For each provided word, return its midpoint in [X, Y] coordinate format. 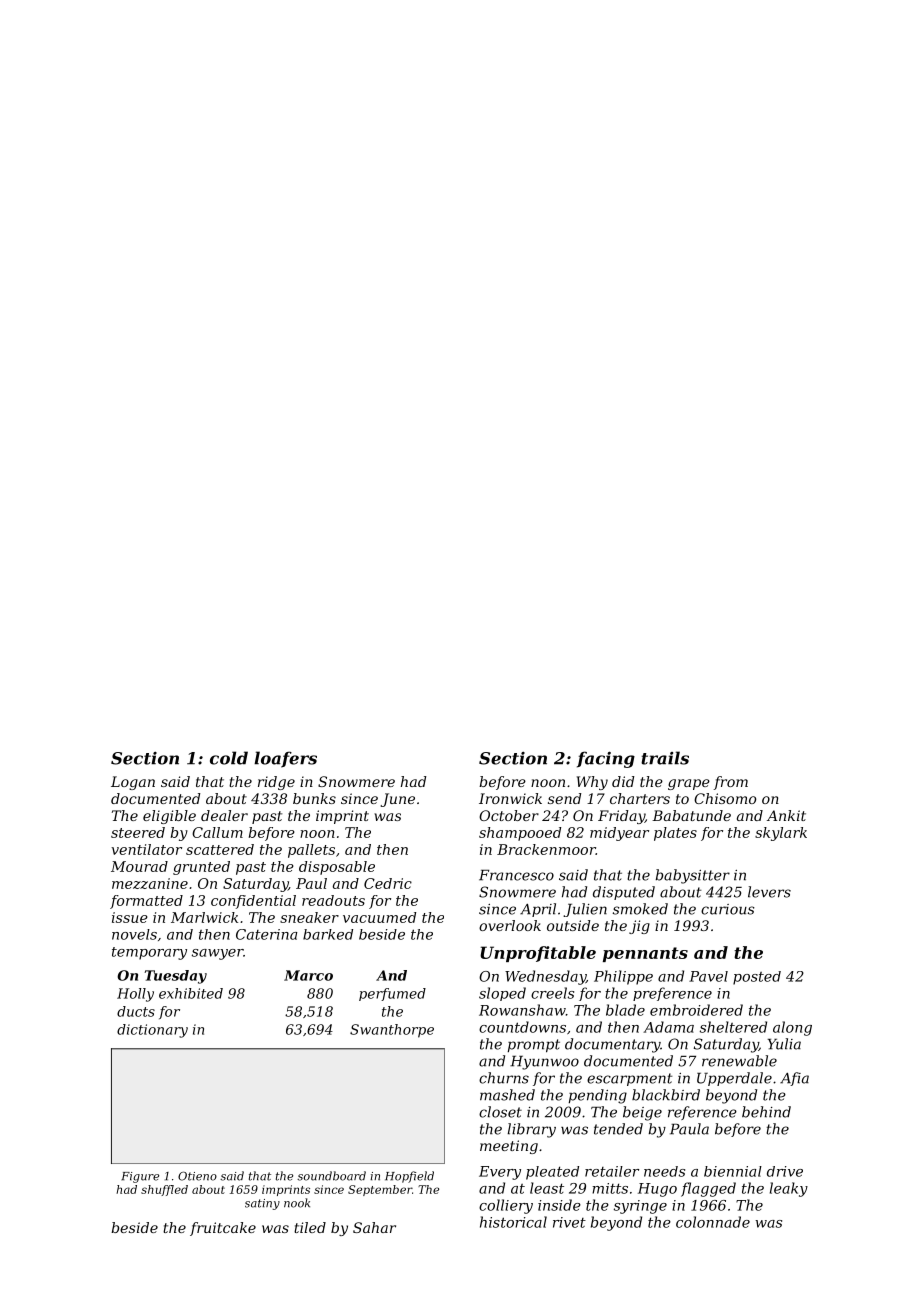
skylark [781, 834]
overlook [510, 925]
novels [134, 934]
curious [728, 909]
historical [513, 1222]
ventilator [146, 849]
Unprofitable [538, 954]
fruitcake [223, 1229]
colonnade [713, 1222]
